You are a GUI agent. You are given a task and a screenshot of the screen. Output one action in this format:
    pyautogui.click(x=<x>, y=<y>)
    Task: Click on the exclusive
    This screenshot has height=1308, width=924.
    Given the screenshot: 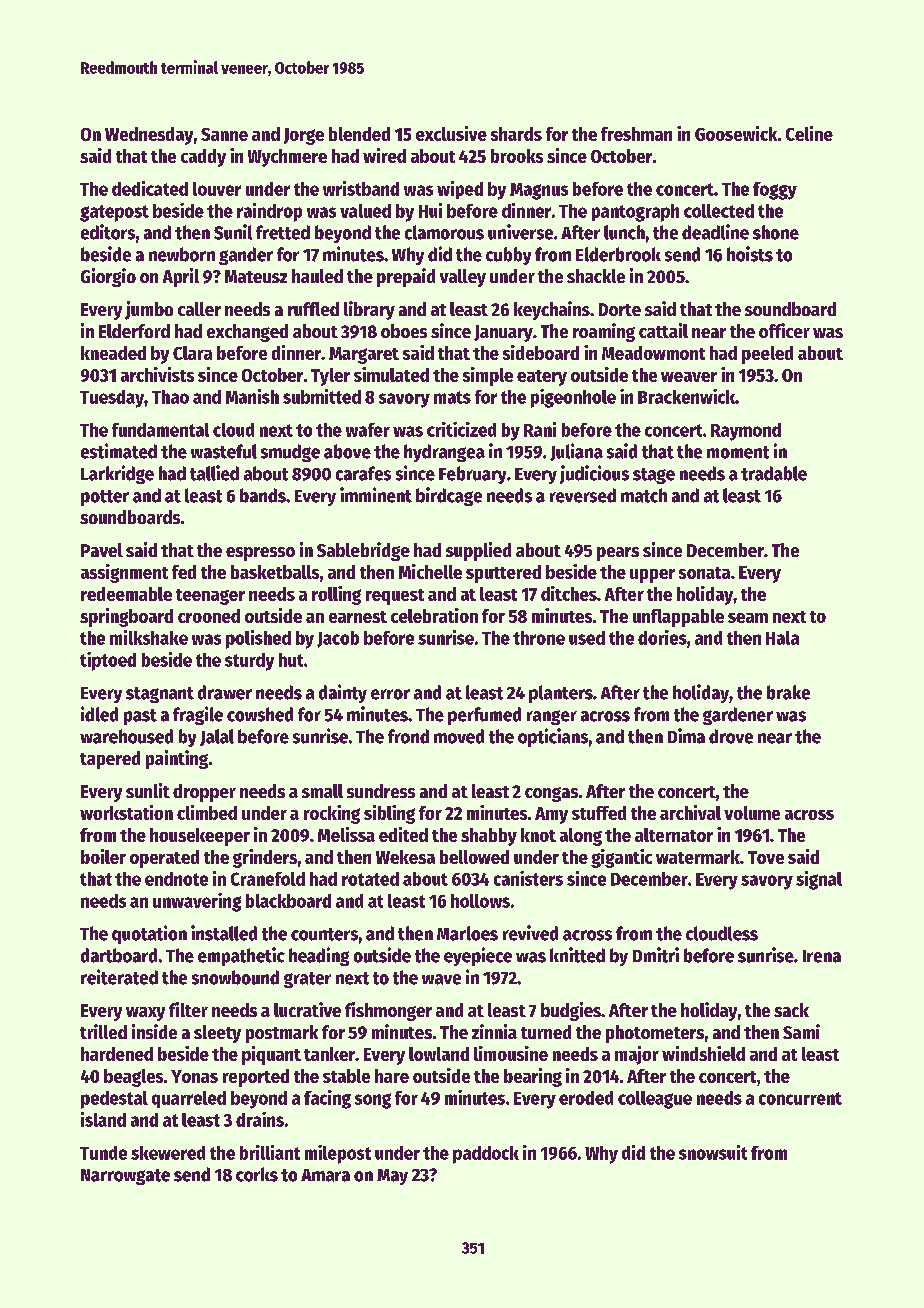 What is the action you would take?
    pyautogui.click(x=451, y=133)
